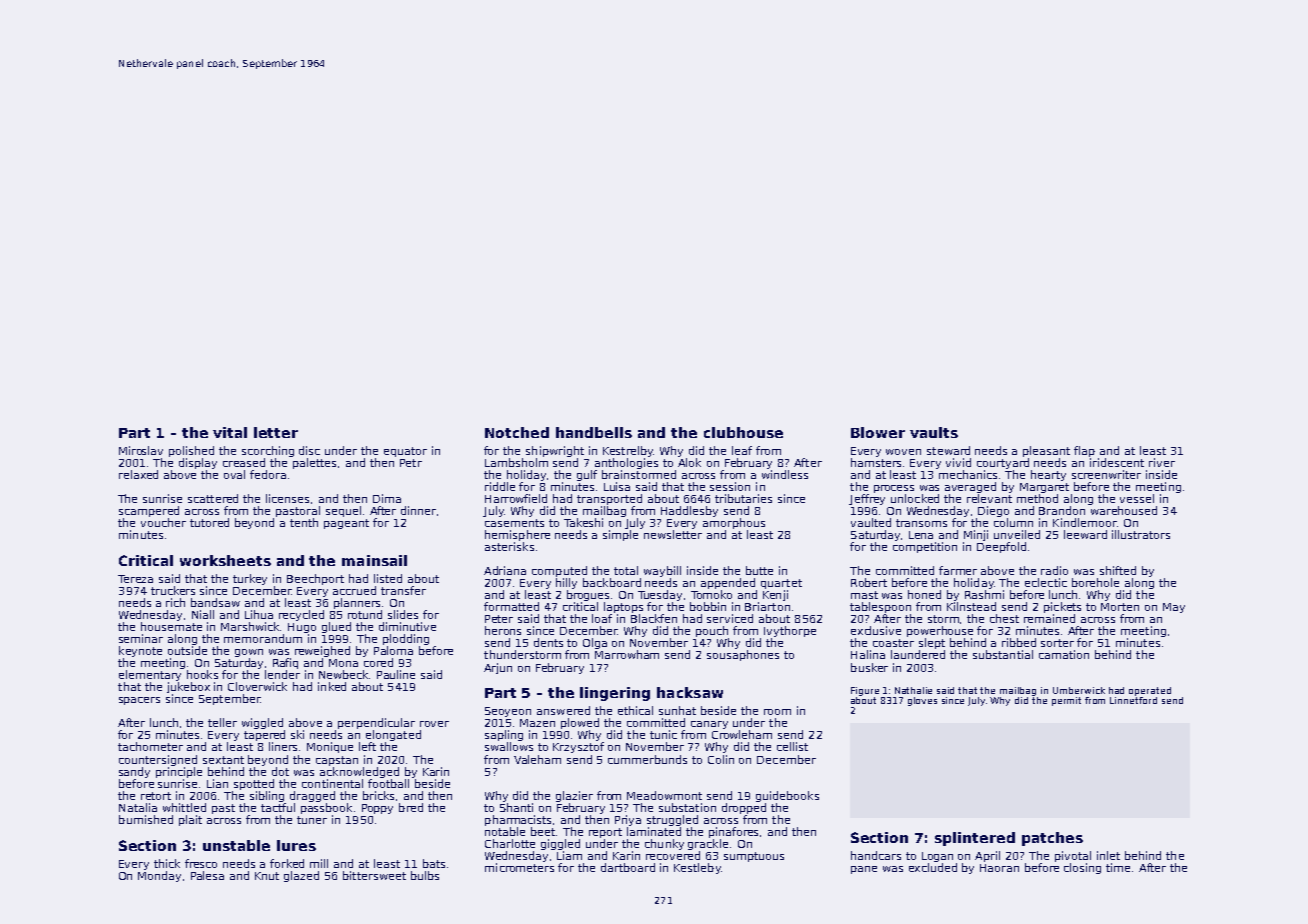 This image has height=924, width=1308. What do you see at coordinates (628, 867) in the image?
I see `dartboard` at bounding box center [628, 867].
